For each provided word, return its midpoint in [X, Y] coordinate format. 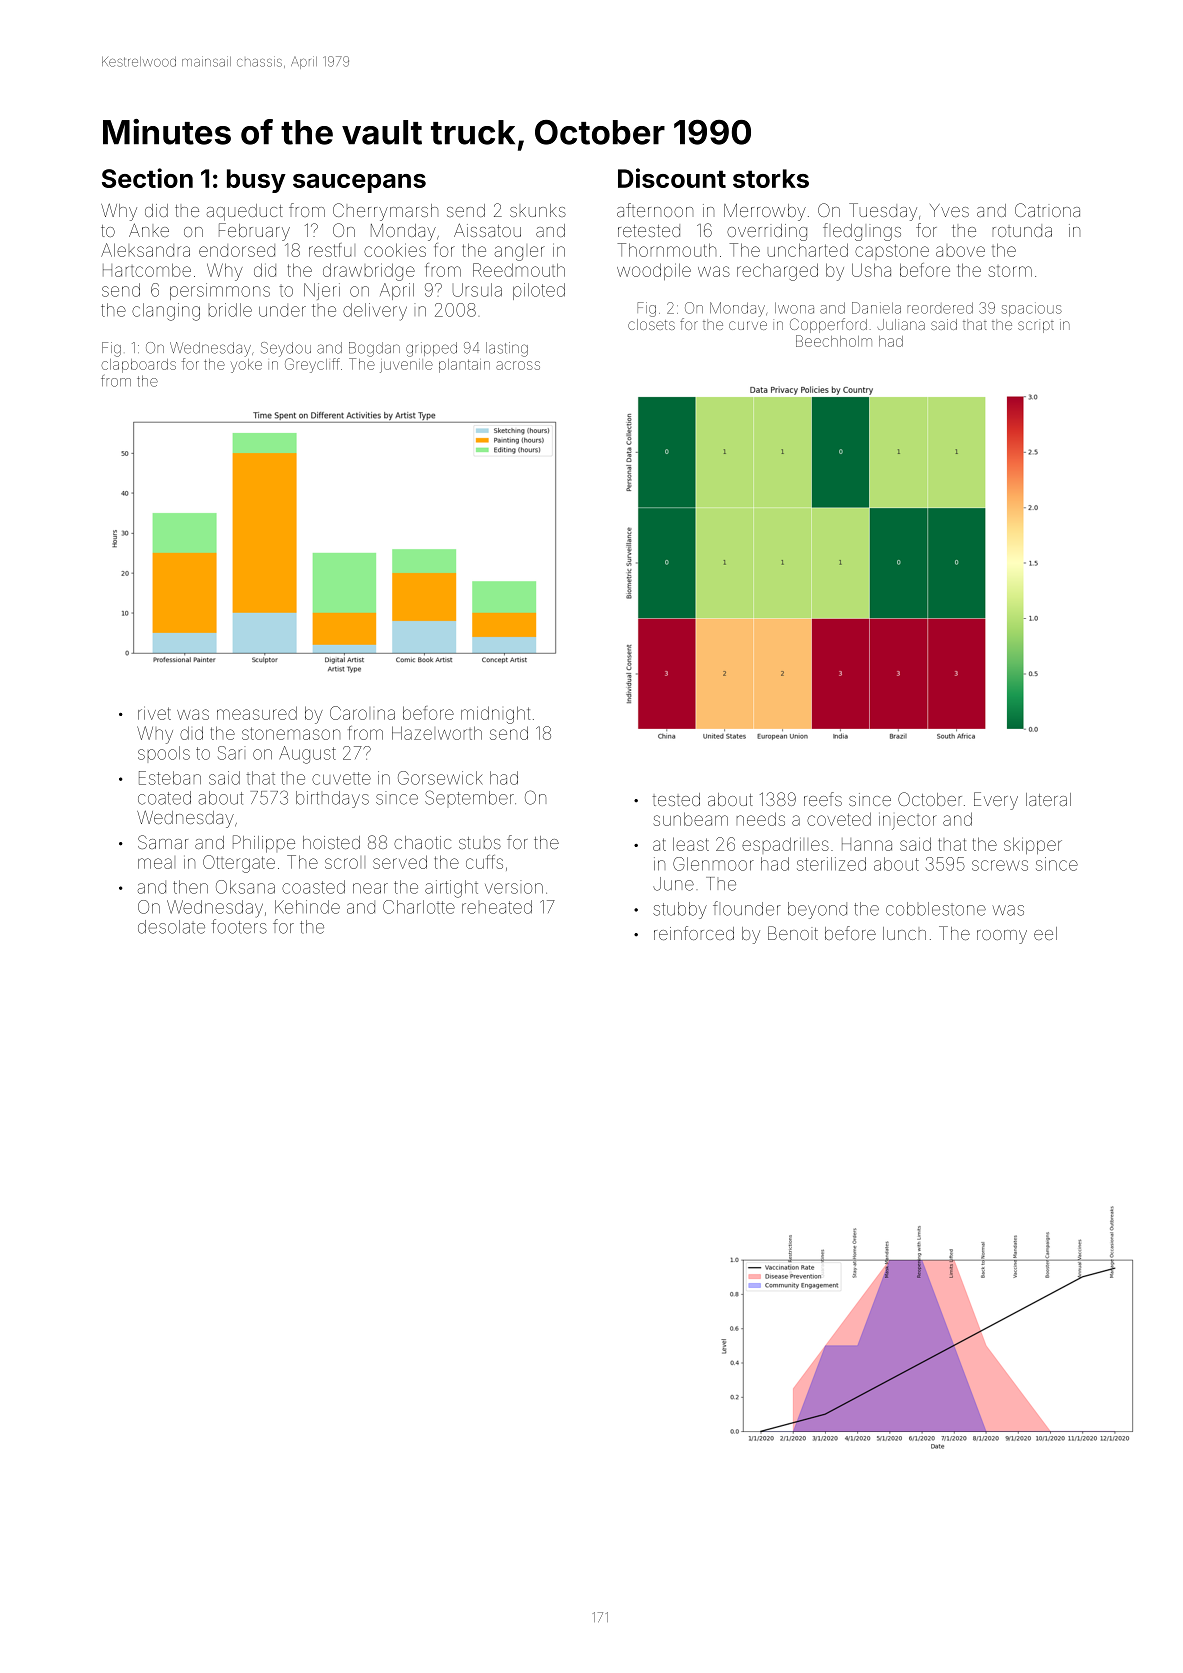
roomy [1002, 937]
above [960, 251]
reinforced [694, 933]
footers [239, 926]
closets [651, 324]
